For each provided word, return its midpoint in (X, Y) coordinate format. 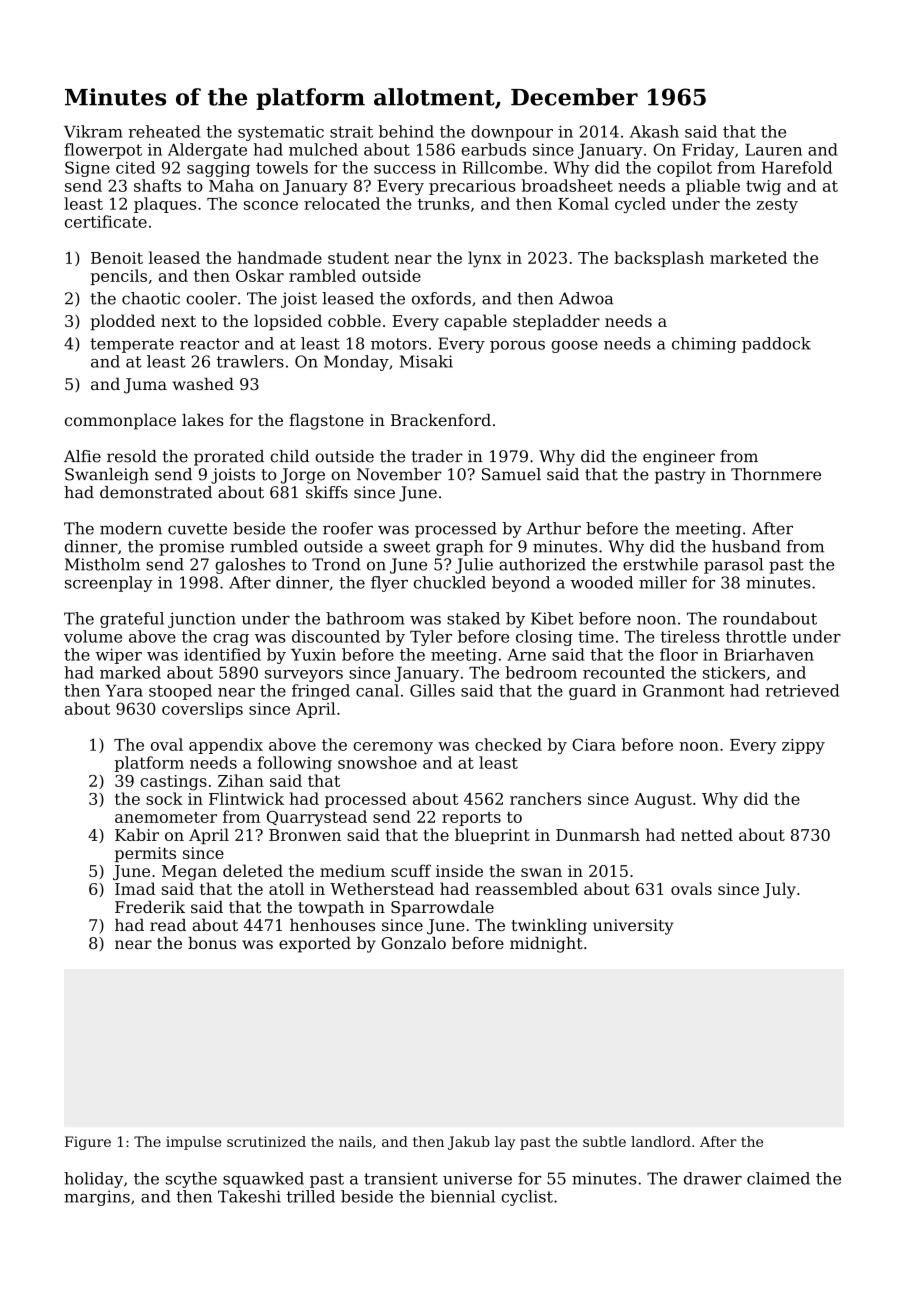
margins (97, 1198)
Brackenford (441, 420)
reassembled (526, 888)
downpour (512, 133)
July (779, 890)
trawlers (250, 361)
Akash (654, 131)
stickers (734, 672)
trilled (311, 1196)
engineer (679, 458)
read (168, 925)
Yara (124, 691)
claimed (778, 1178)
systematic (281, 133)
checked (508, 744)
